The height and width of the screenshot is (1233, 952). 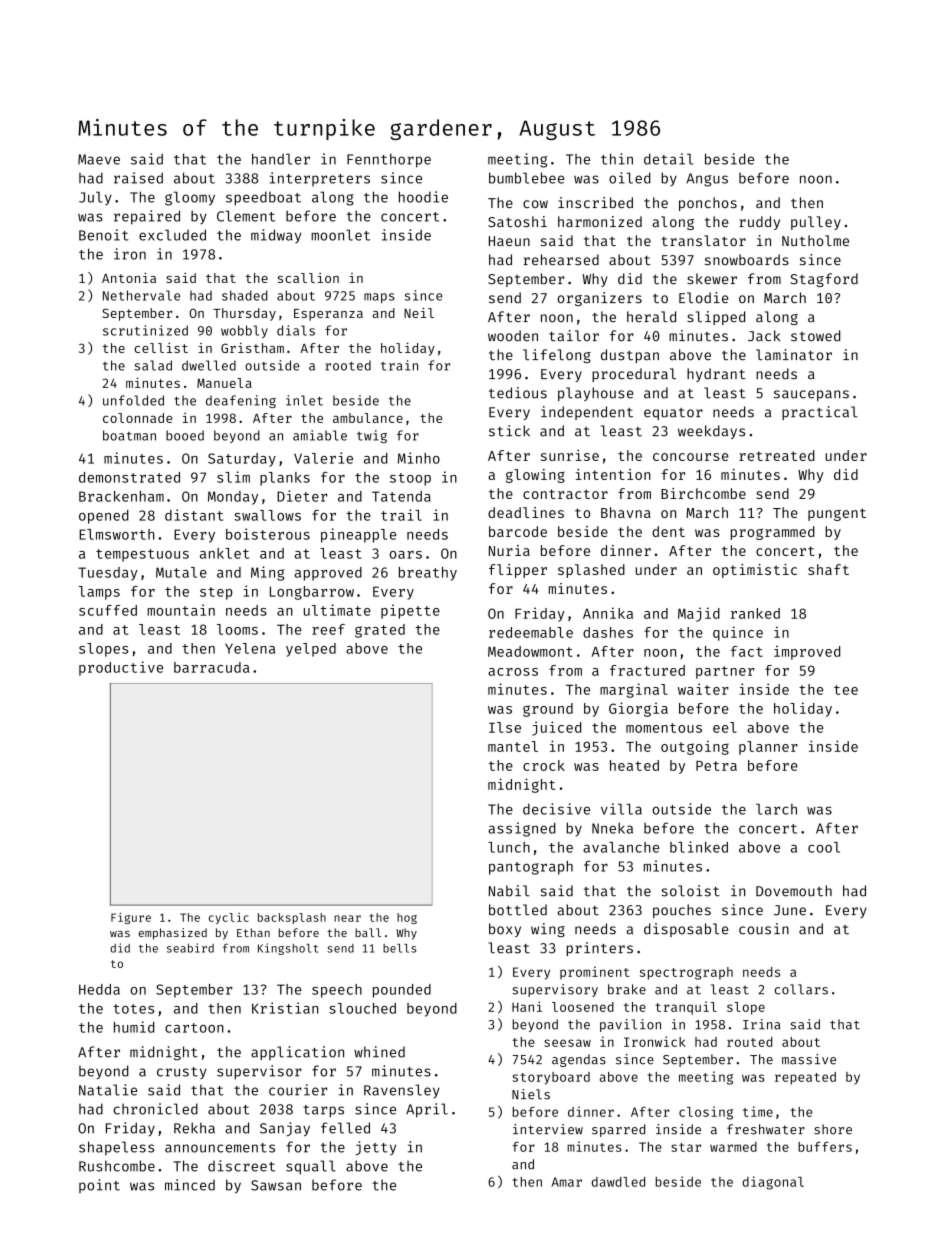 I want to click on point, so click(x=99, y=1186).
